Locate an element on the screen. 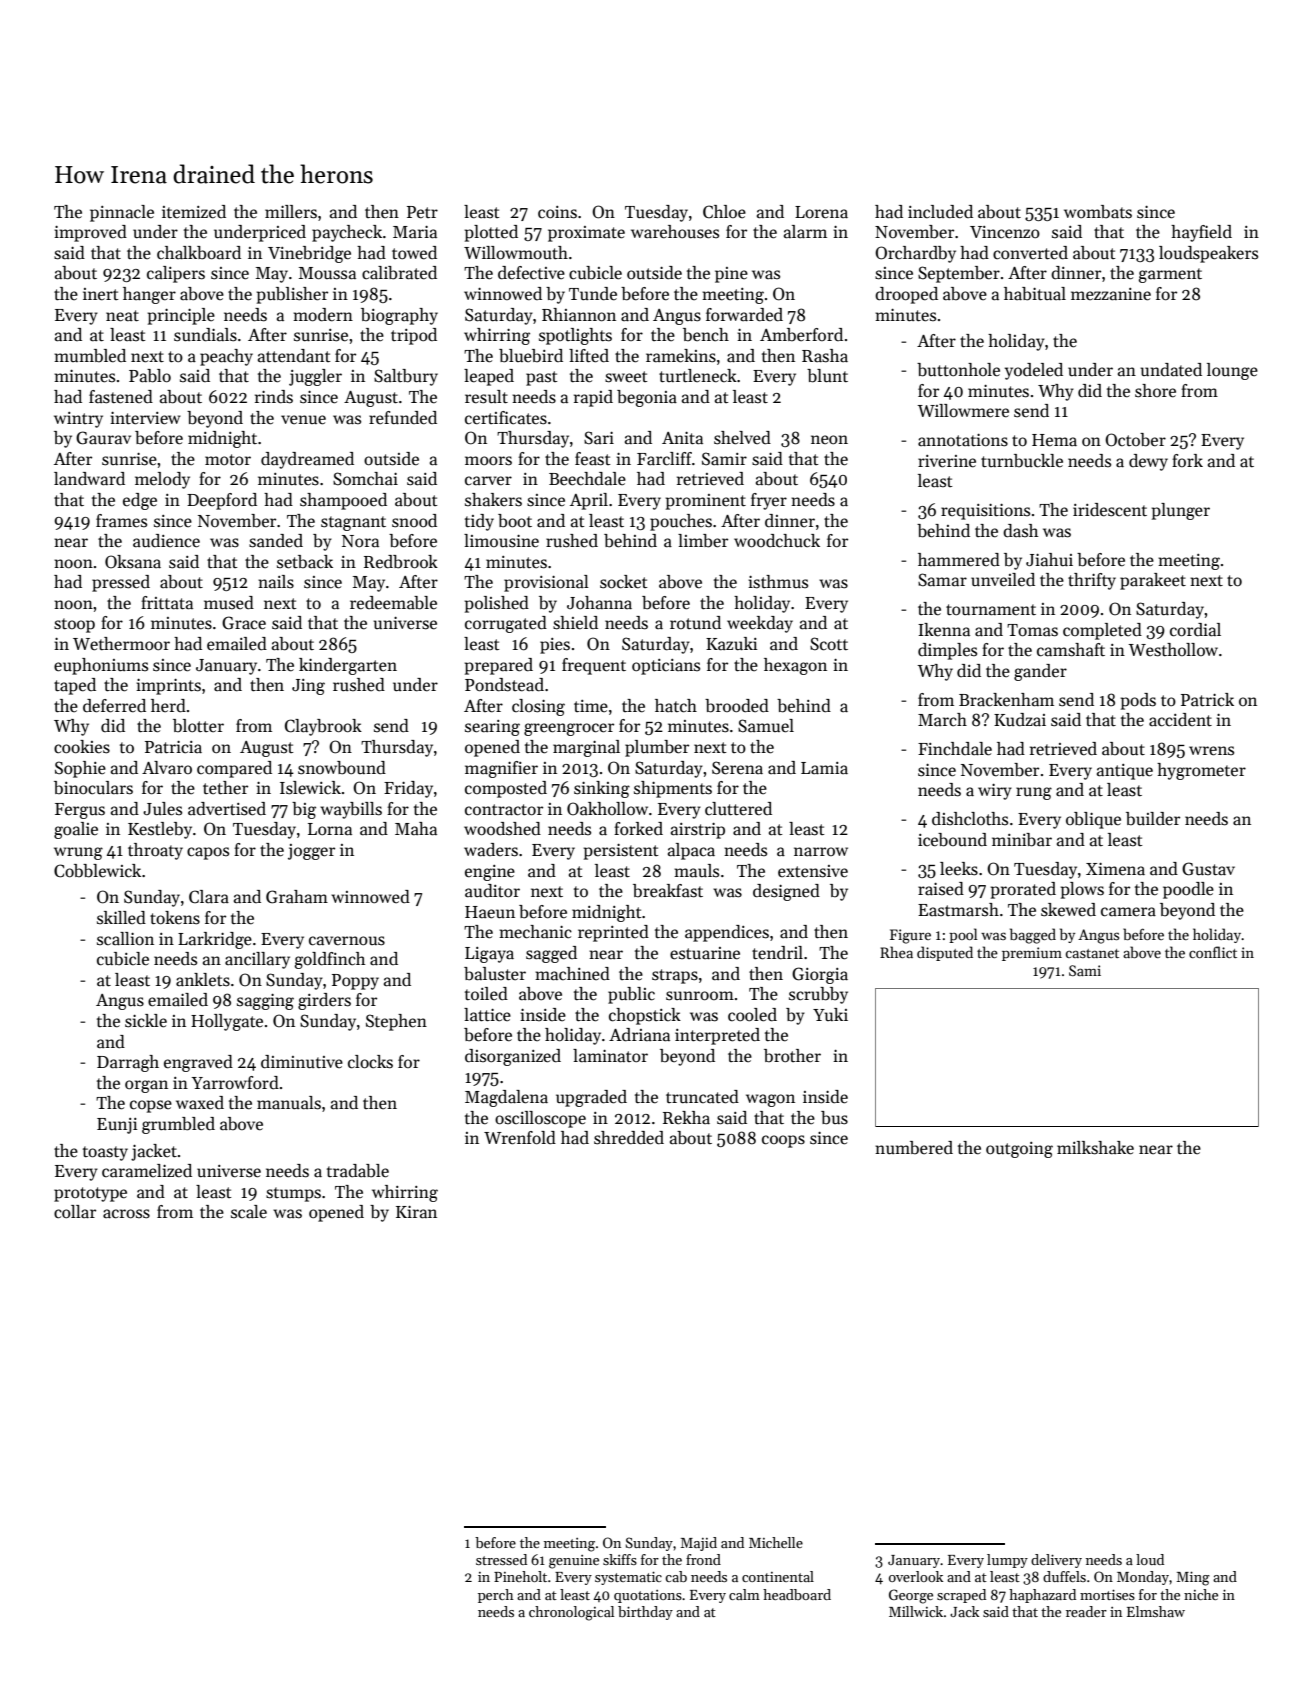 The width and height of the screenshot is (1313, 1699). Scott is located at coordinates (829, 644).
